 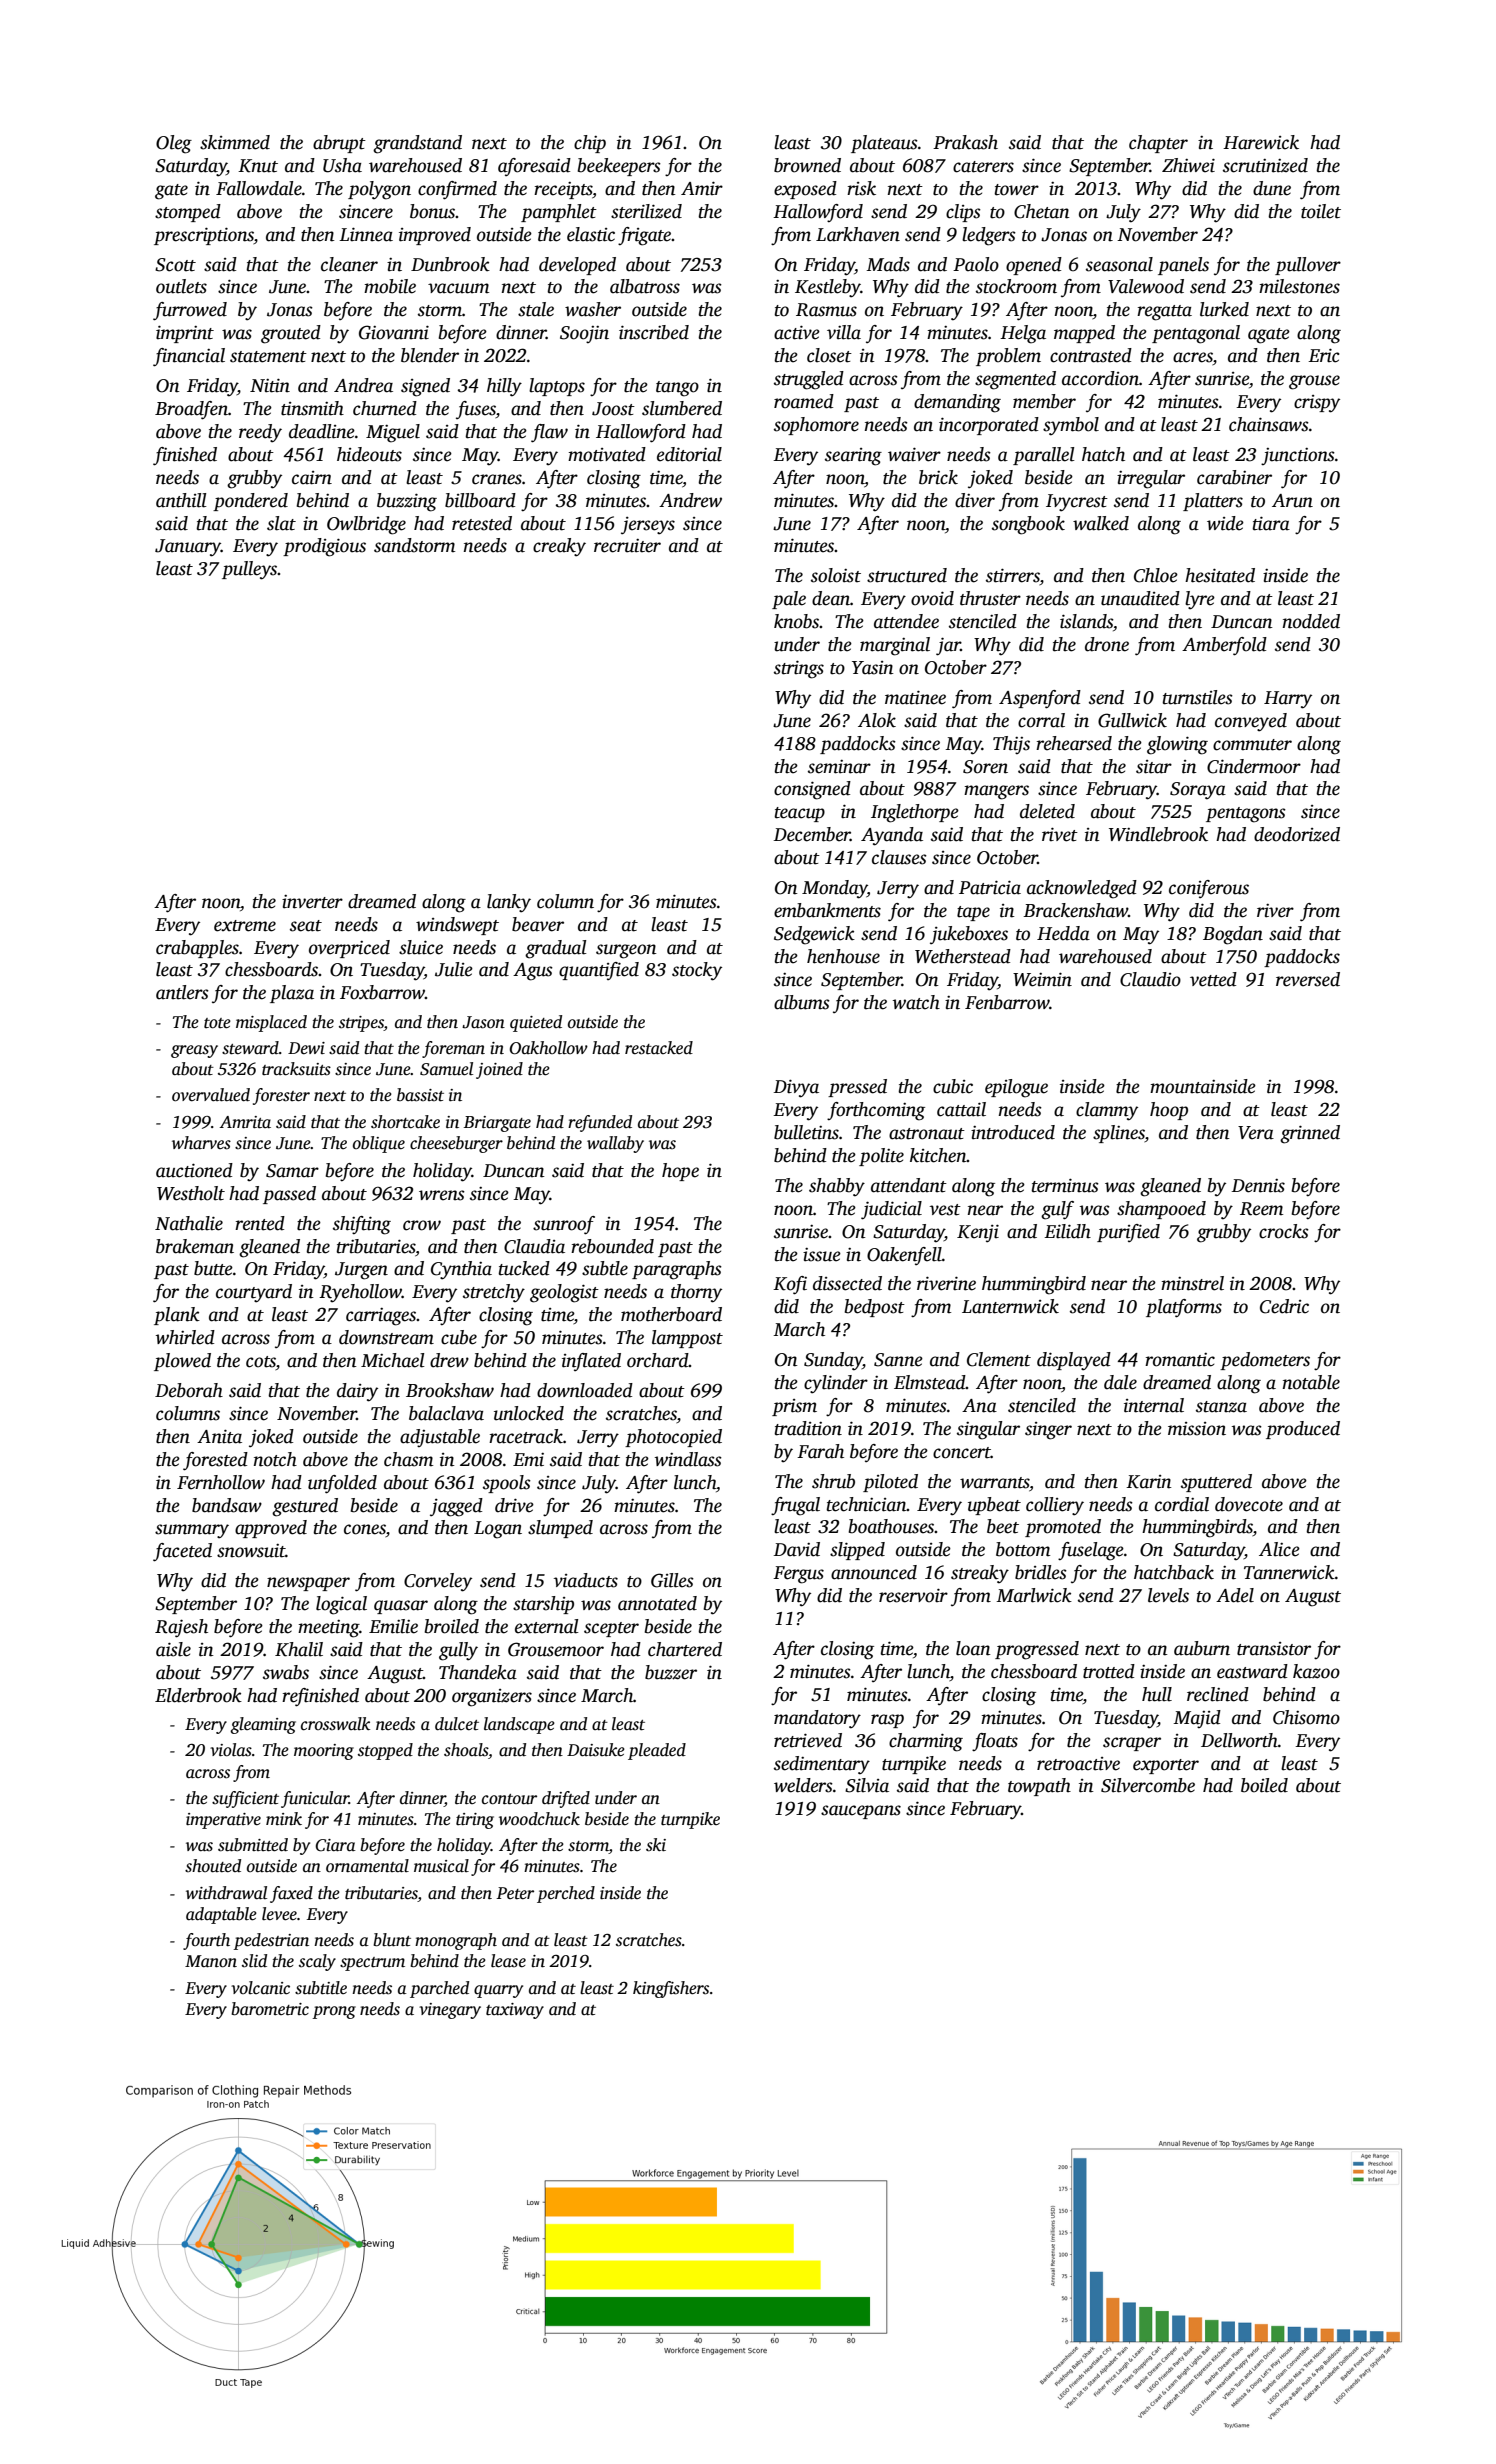 I want to click on landscape, so click(x=519, y=1725).
